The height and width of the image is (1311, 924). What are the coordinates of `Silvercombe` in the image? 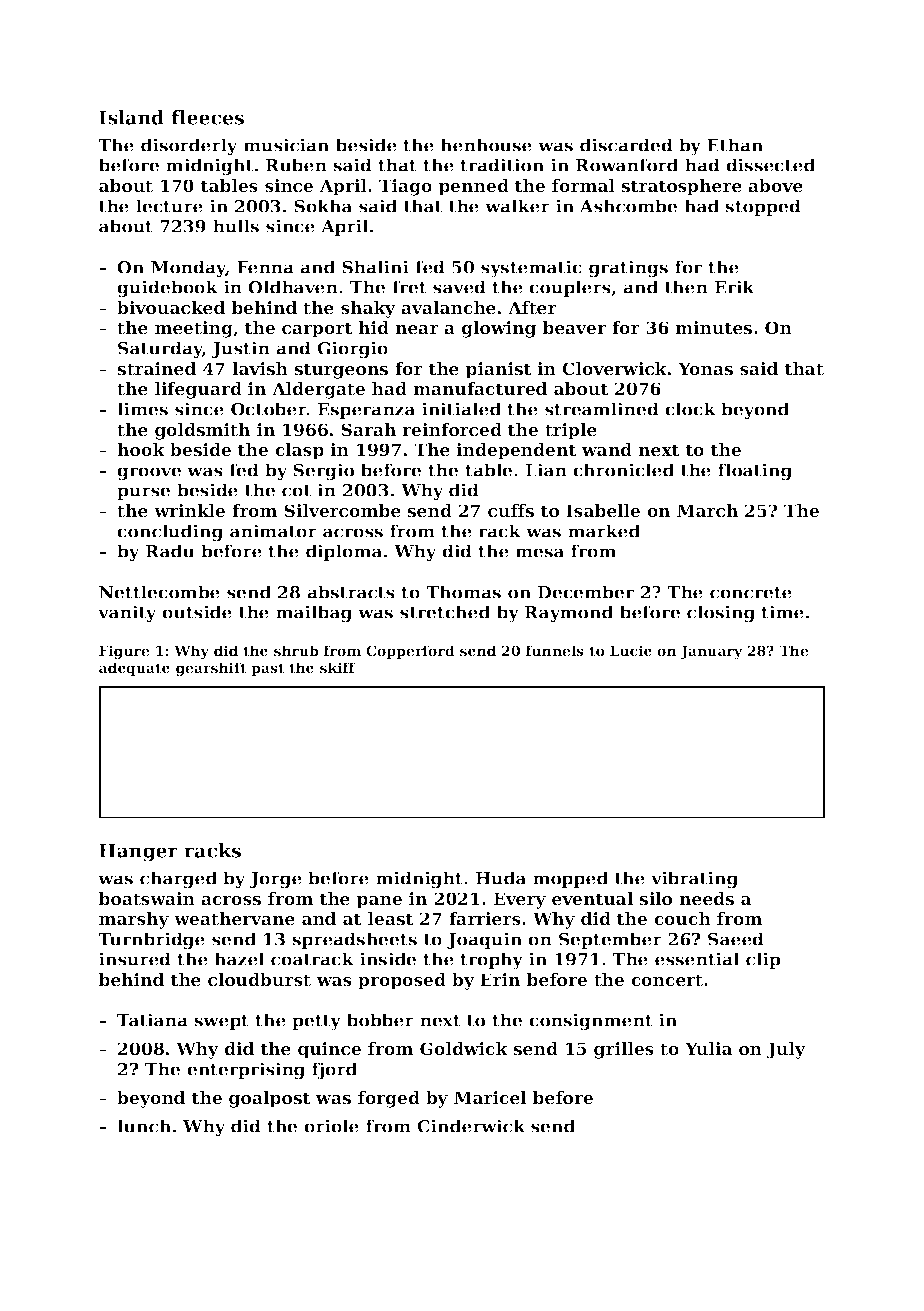 It's located at (342, 510).
